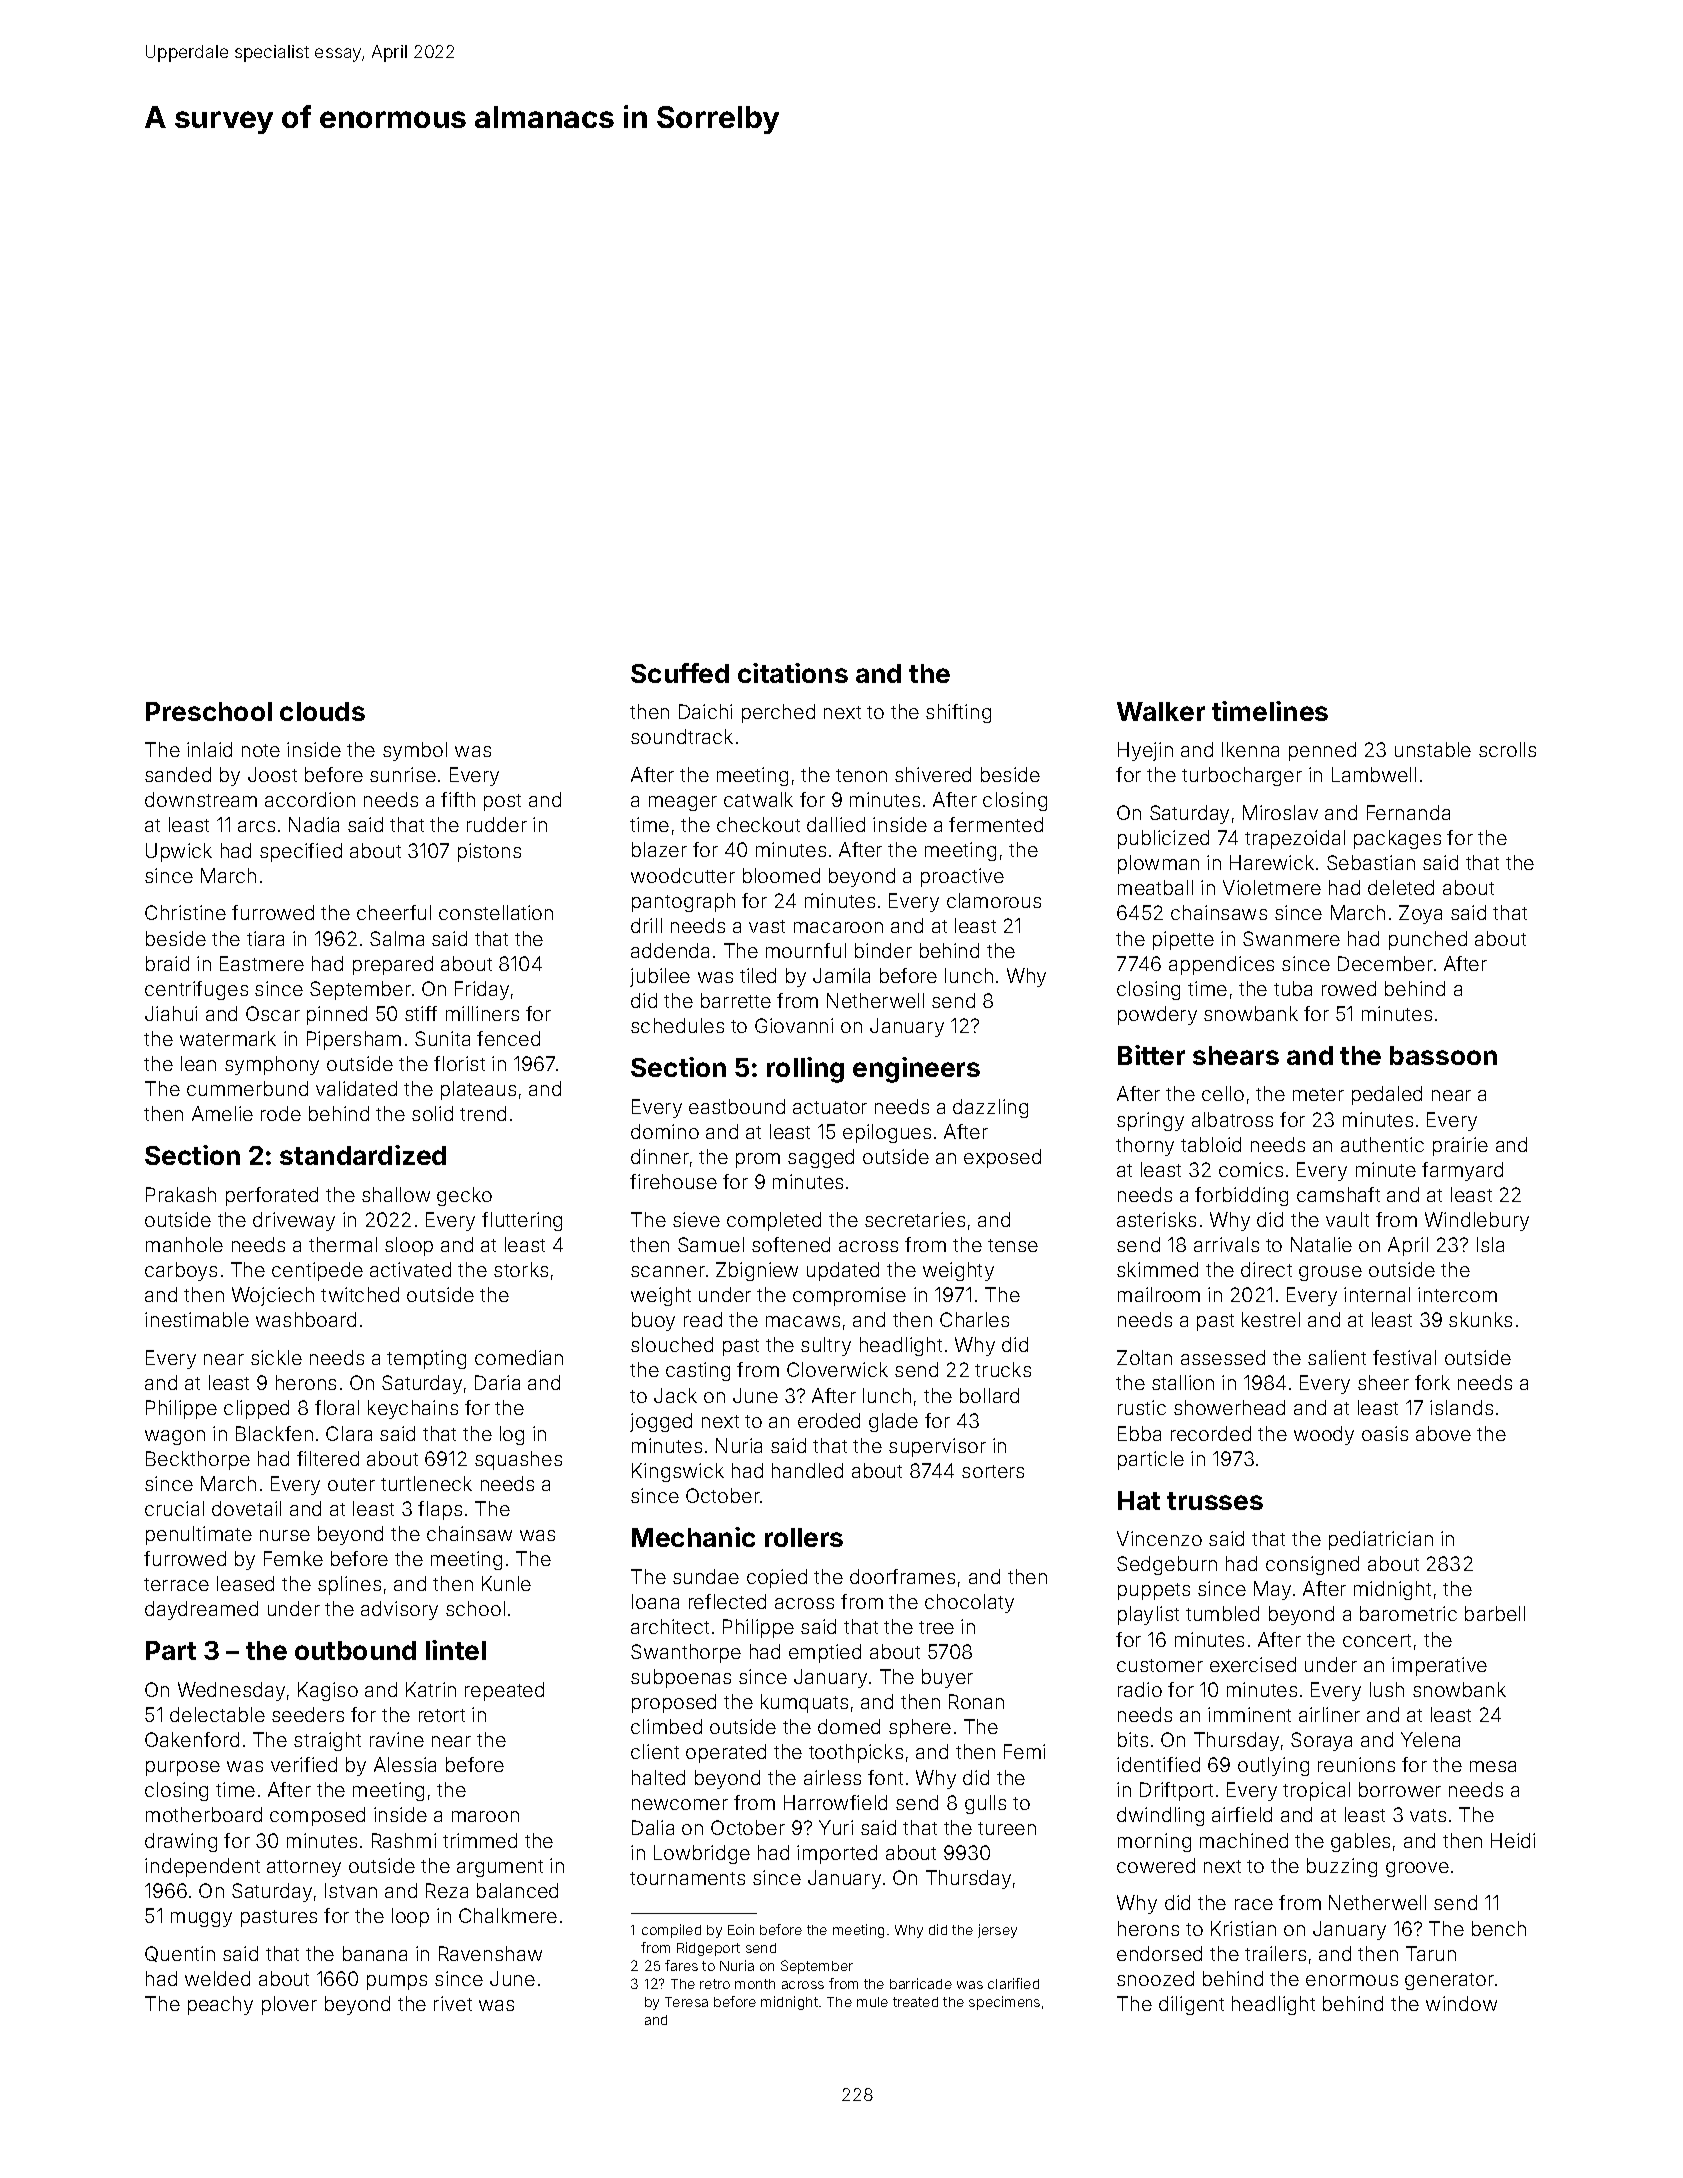 This document has height=2178, width=1683. I want to click on Teresa, so click(686, 2002).
